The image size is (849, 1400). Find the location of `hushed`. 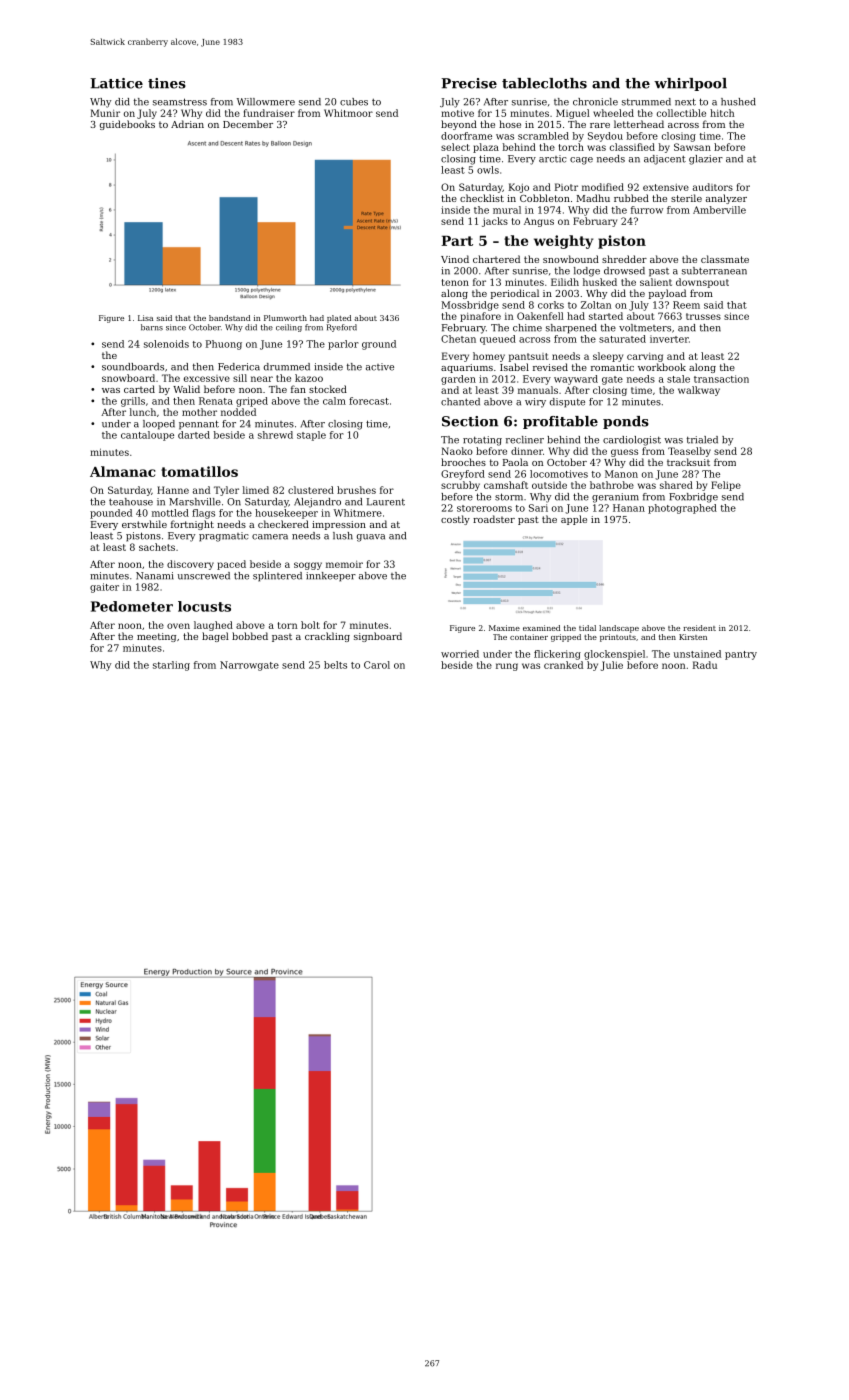

hushed is located at coordinates (738, 102).
